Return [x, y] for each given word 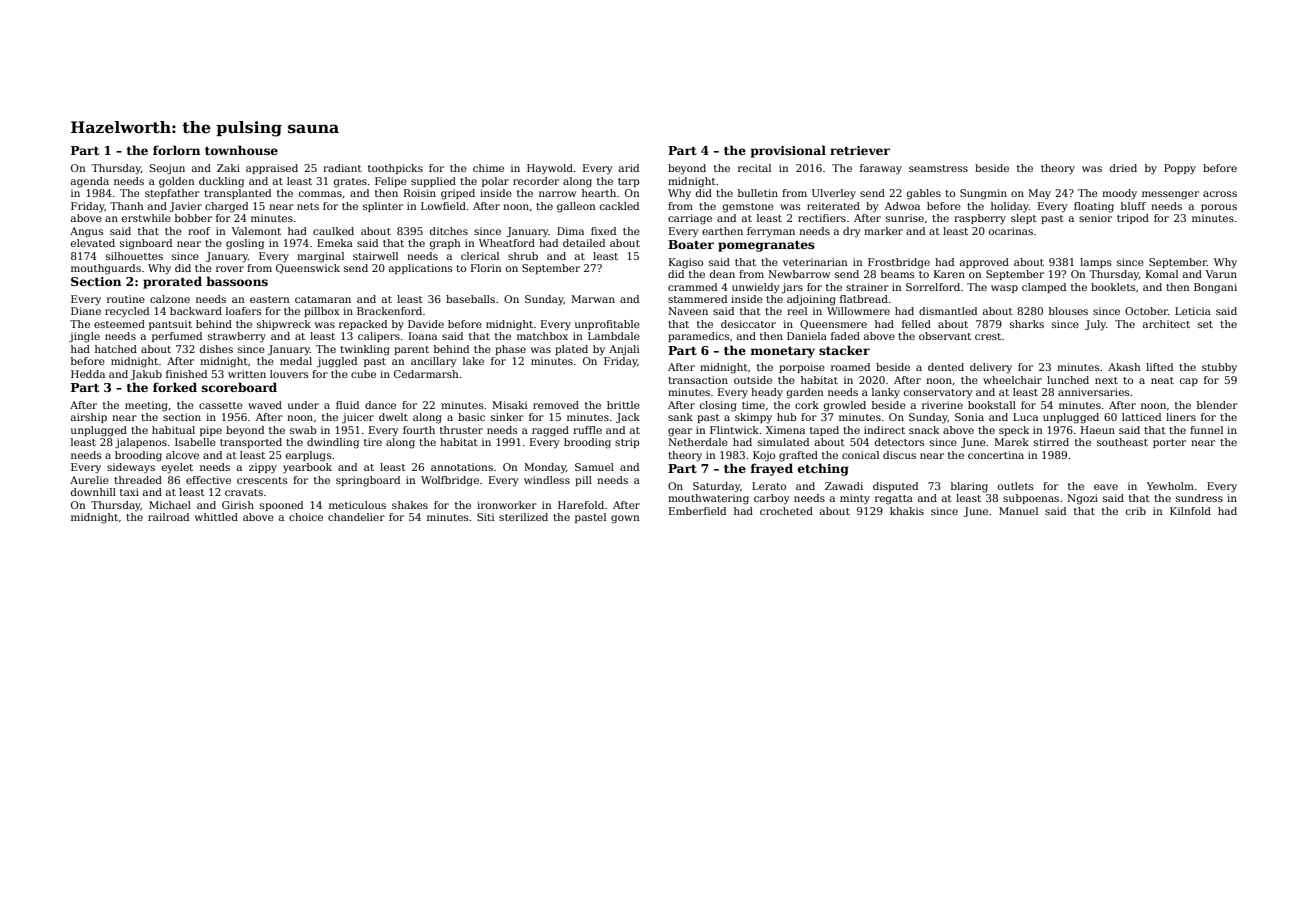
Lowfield [443, 206]
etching [823, 469]
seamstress [938, 168]
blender [1217, 405]
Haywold [550, 169]
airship [89, 418]
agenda [90, 182]
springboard [368, 481]
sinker [507, 417]
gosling [245, 244]
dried [1123, 168]
